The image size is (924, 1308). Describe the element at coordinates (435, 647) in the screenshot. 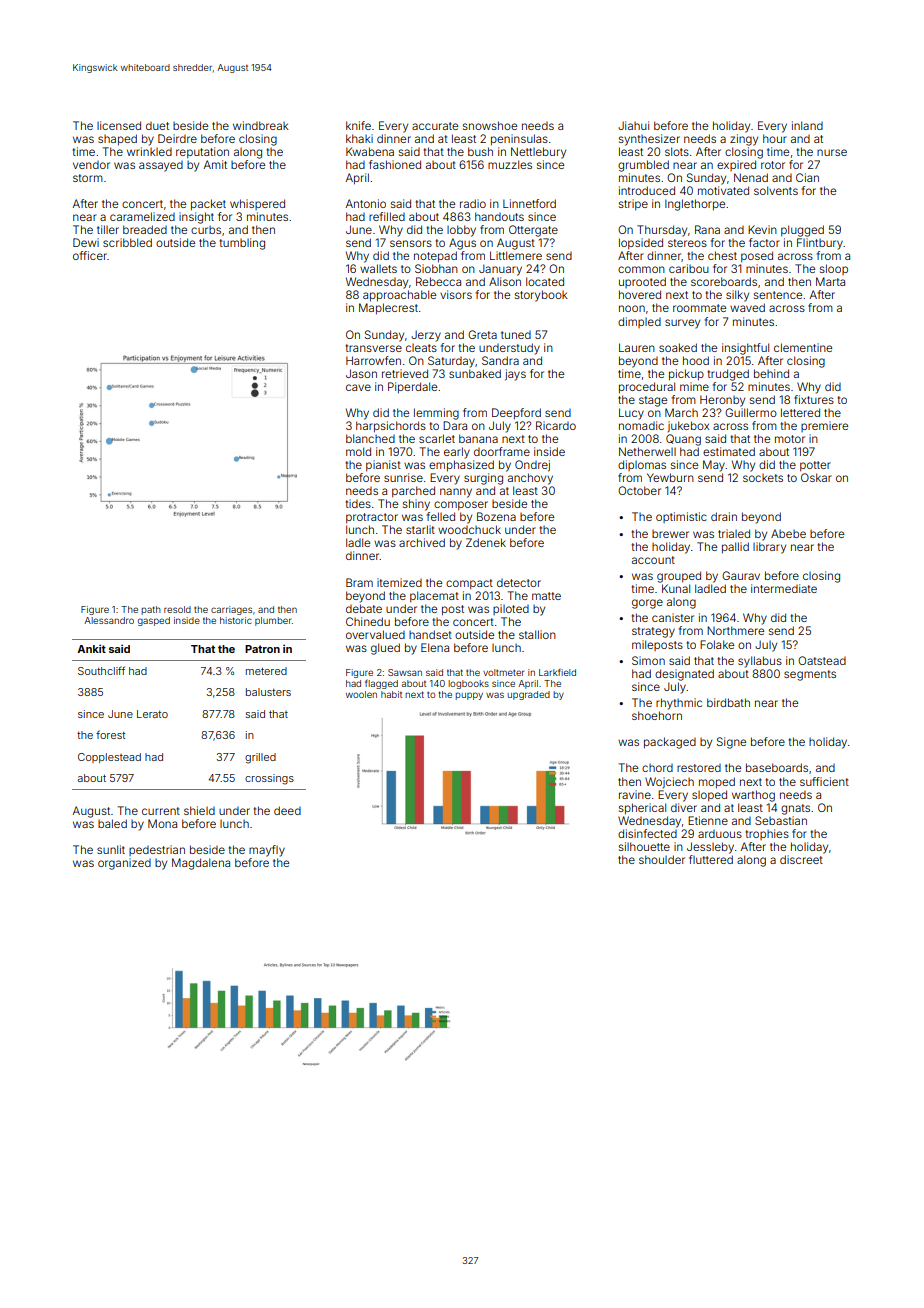

I see `Elena` at that location.
